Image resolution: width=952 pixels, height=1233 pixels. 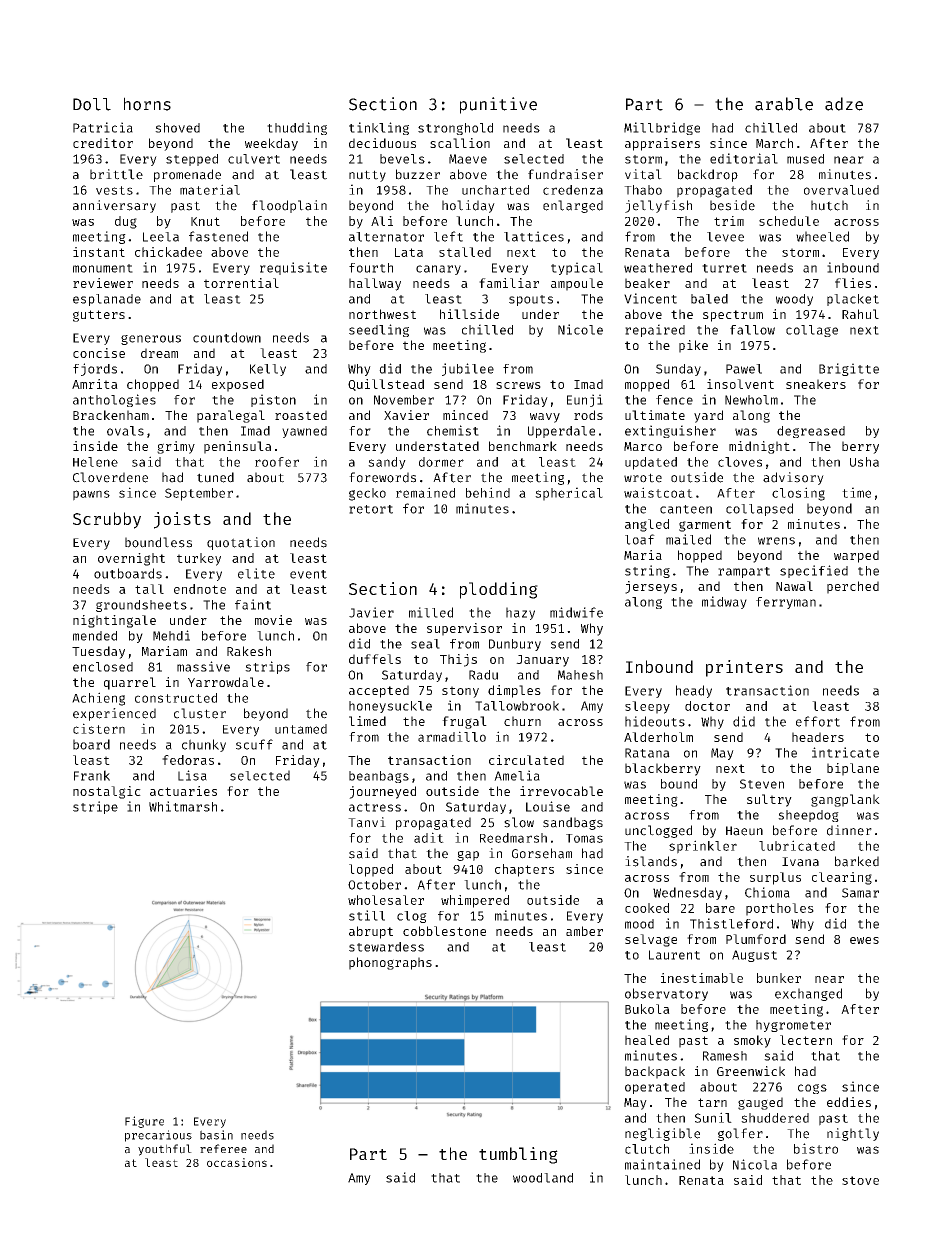 What do you see at coordinates (853, 587) in the document?
I see `perched` at bounding box center [853, 587].
